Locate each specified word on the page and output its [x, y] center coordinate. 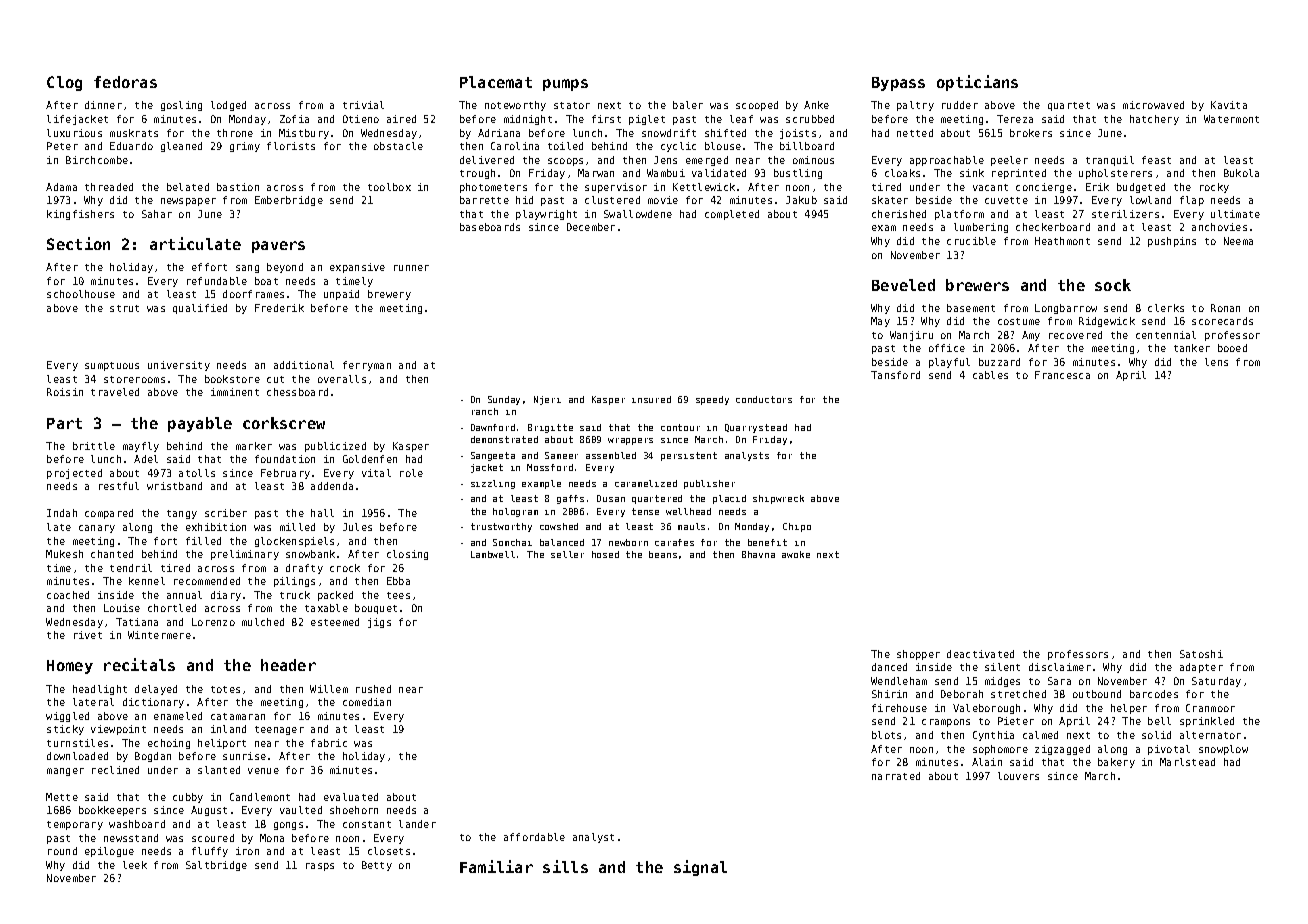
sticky [65, 730]
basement [971, 308]
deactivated [980, 654]
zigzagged [1062, 750]
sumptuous [112, 366]
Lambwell [493, 554]
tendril [131, 568]
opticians [977, 83]
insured [651, 399]
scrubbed [810, 119]
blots [886, 735]
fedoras [125, 82]
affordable [534, 837]
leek [135, 865]
